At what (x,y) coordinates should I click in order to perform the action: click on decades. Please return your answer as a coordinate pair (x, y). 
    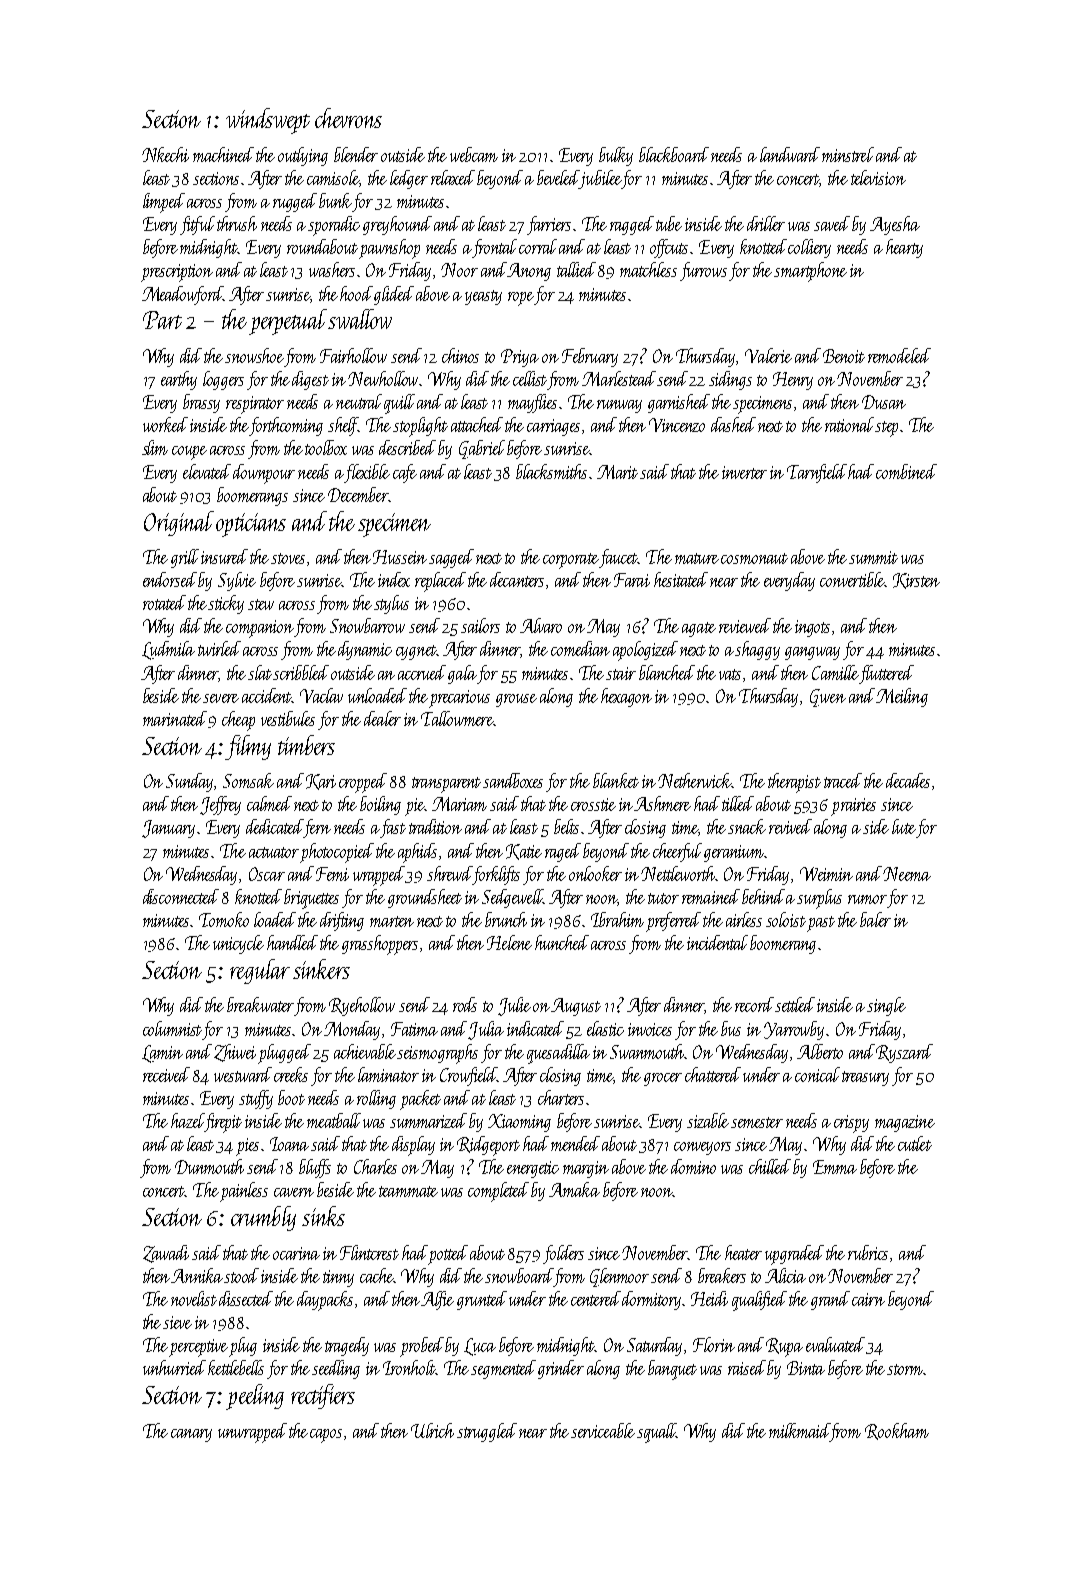
    Looking at the image, I should click on (908, 780).
